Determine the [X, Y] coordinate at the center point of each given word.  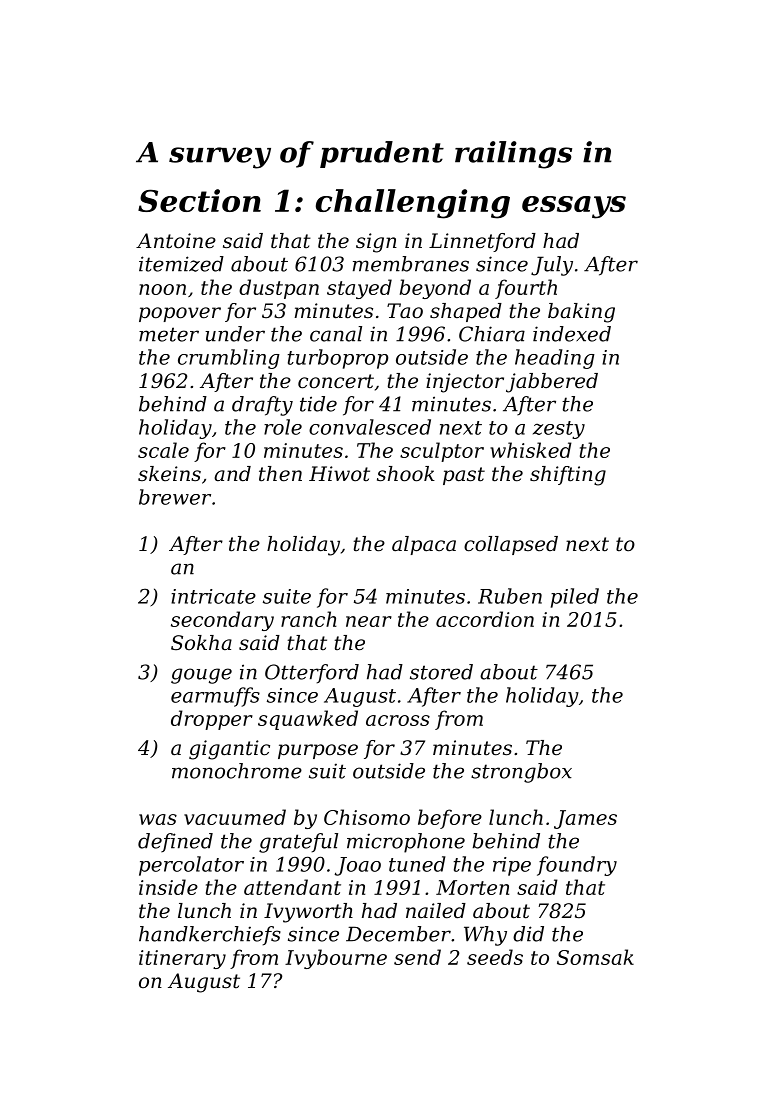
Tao [405, 311]
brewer [175, 497]
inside [168, 887]
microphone [406, 843]
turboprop [338, 359]
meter [169, 334]
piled [575, 598]
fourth [526, 289]
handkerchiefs [210, 936]
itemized [181, 264]
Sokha [201, 642]
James [585, 819]
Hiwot [339, 474]
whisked [531, 450]
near [369, 621]
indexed [572, 334]
